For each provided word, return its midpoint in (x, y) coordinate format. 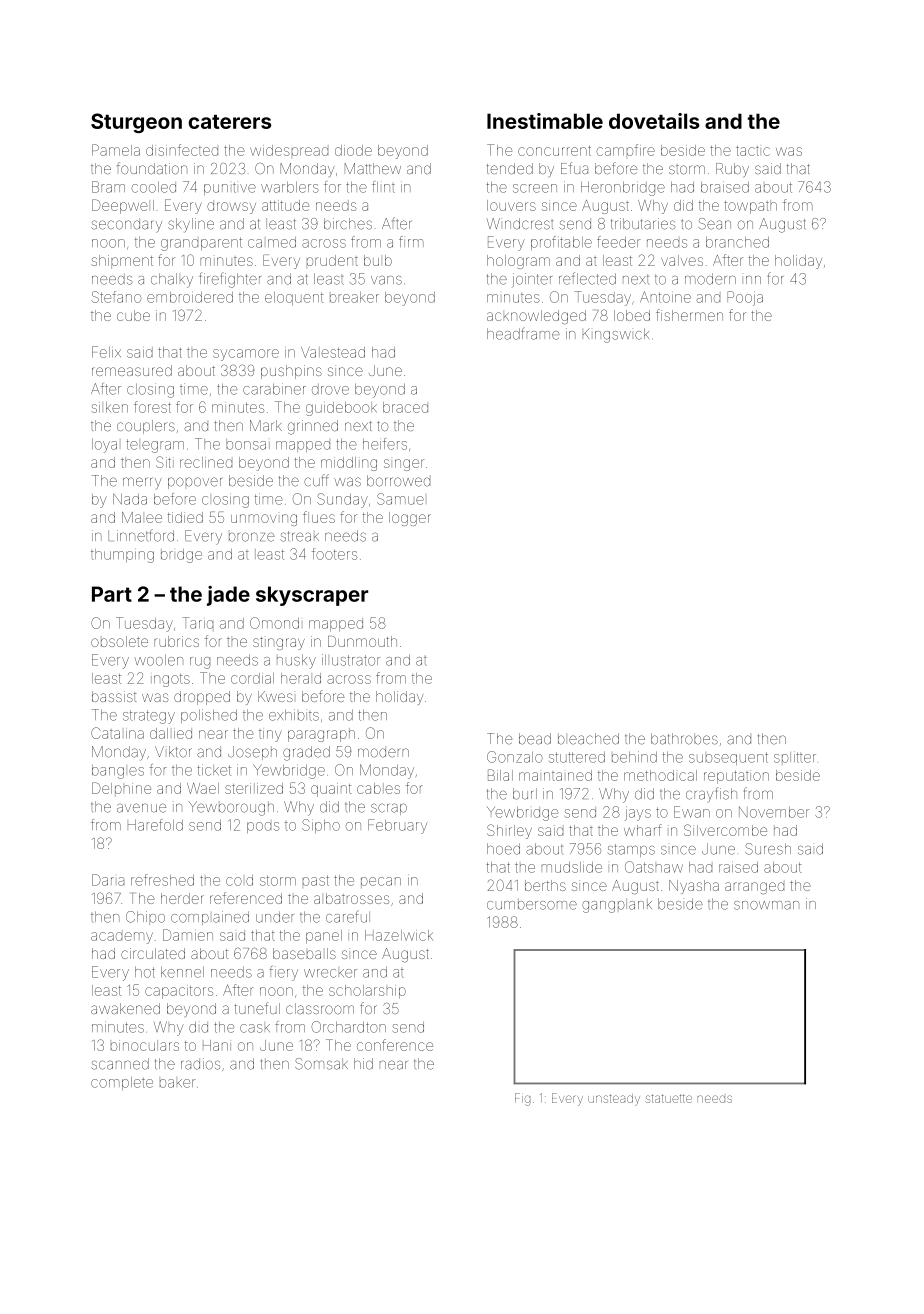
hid (363, 1064)
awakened (125, 1008)
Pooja (745, 298)
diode (353, 150)
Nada (130, 499)
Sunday (342, 500)
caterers (230, 122)
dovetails (654, 121)
